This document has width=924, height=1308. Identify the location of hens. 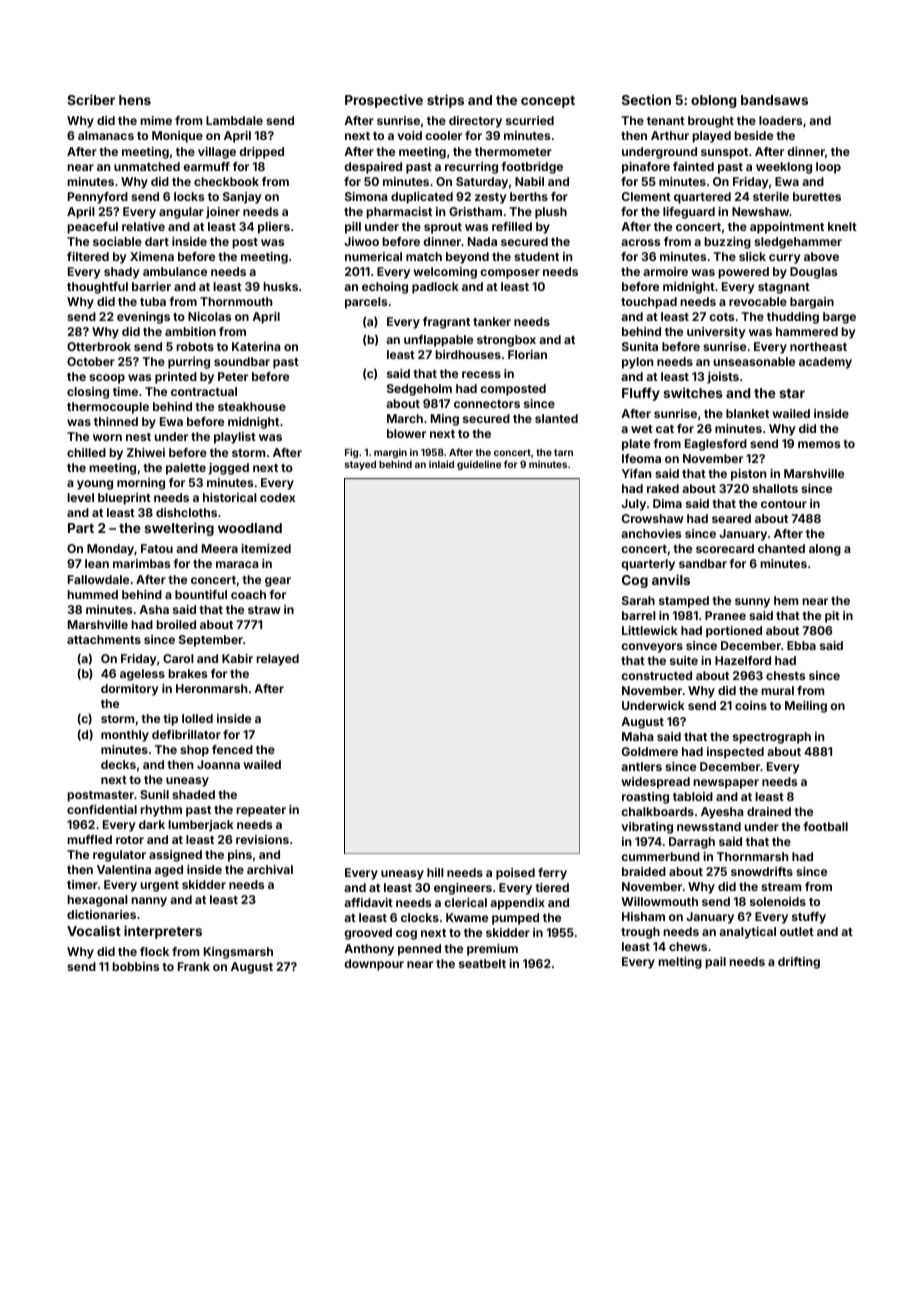
(135, 100).
